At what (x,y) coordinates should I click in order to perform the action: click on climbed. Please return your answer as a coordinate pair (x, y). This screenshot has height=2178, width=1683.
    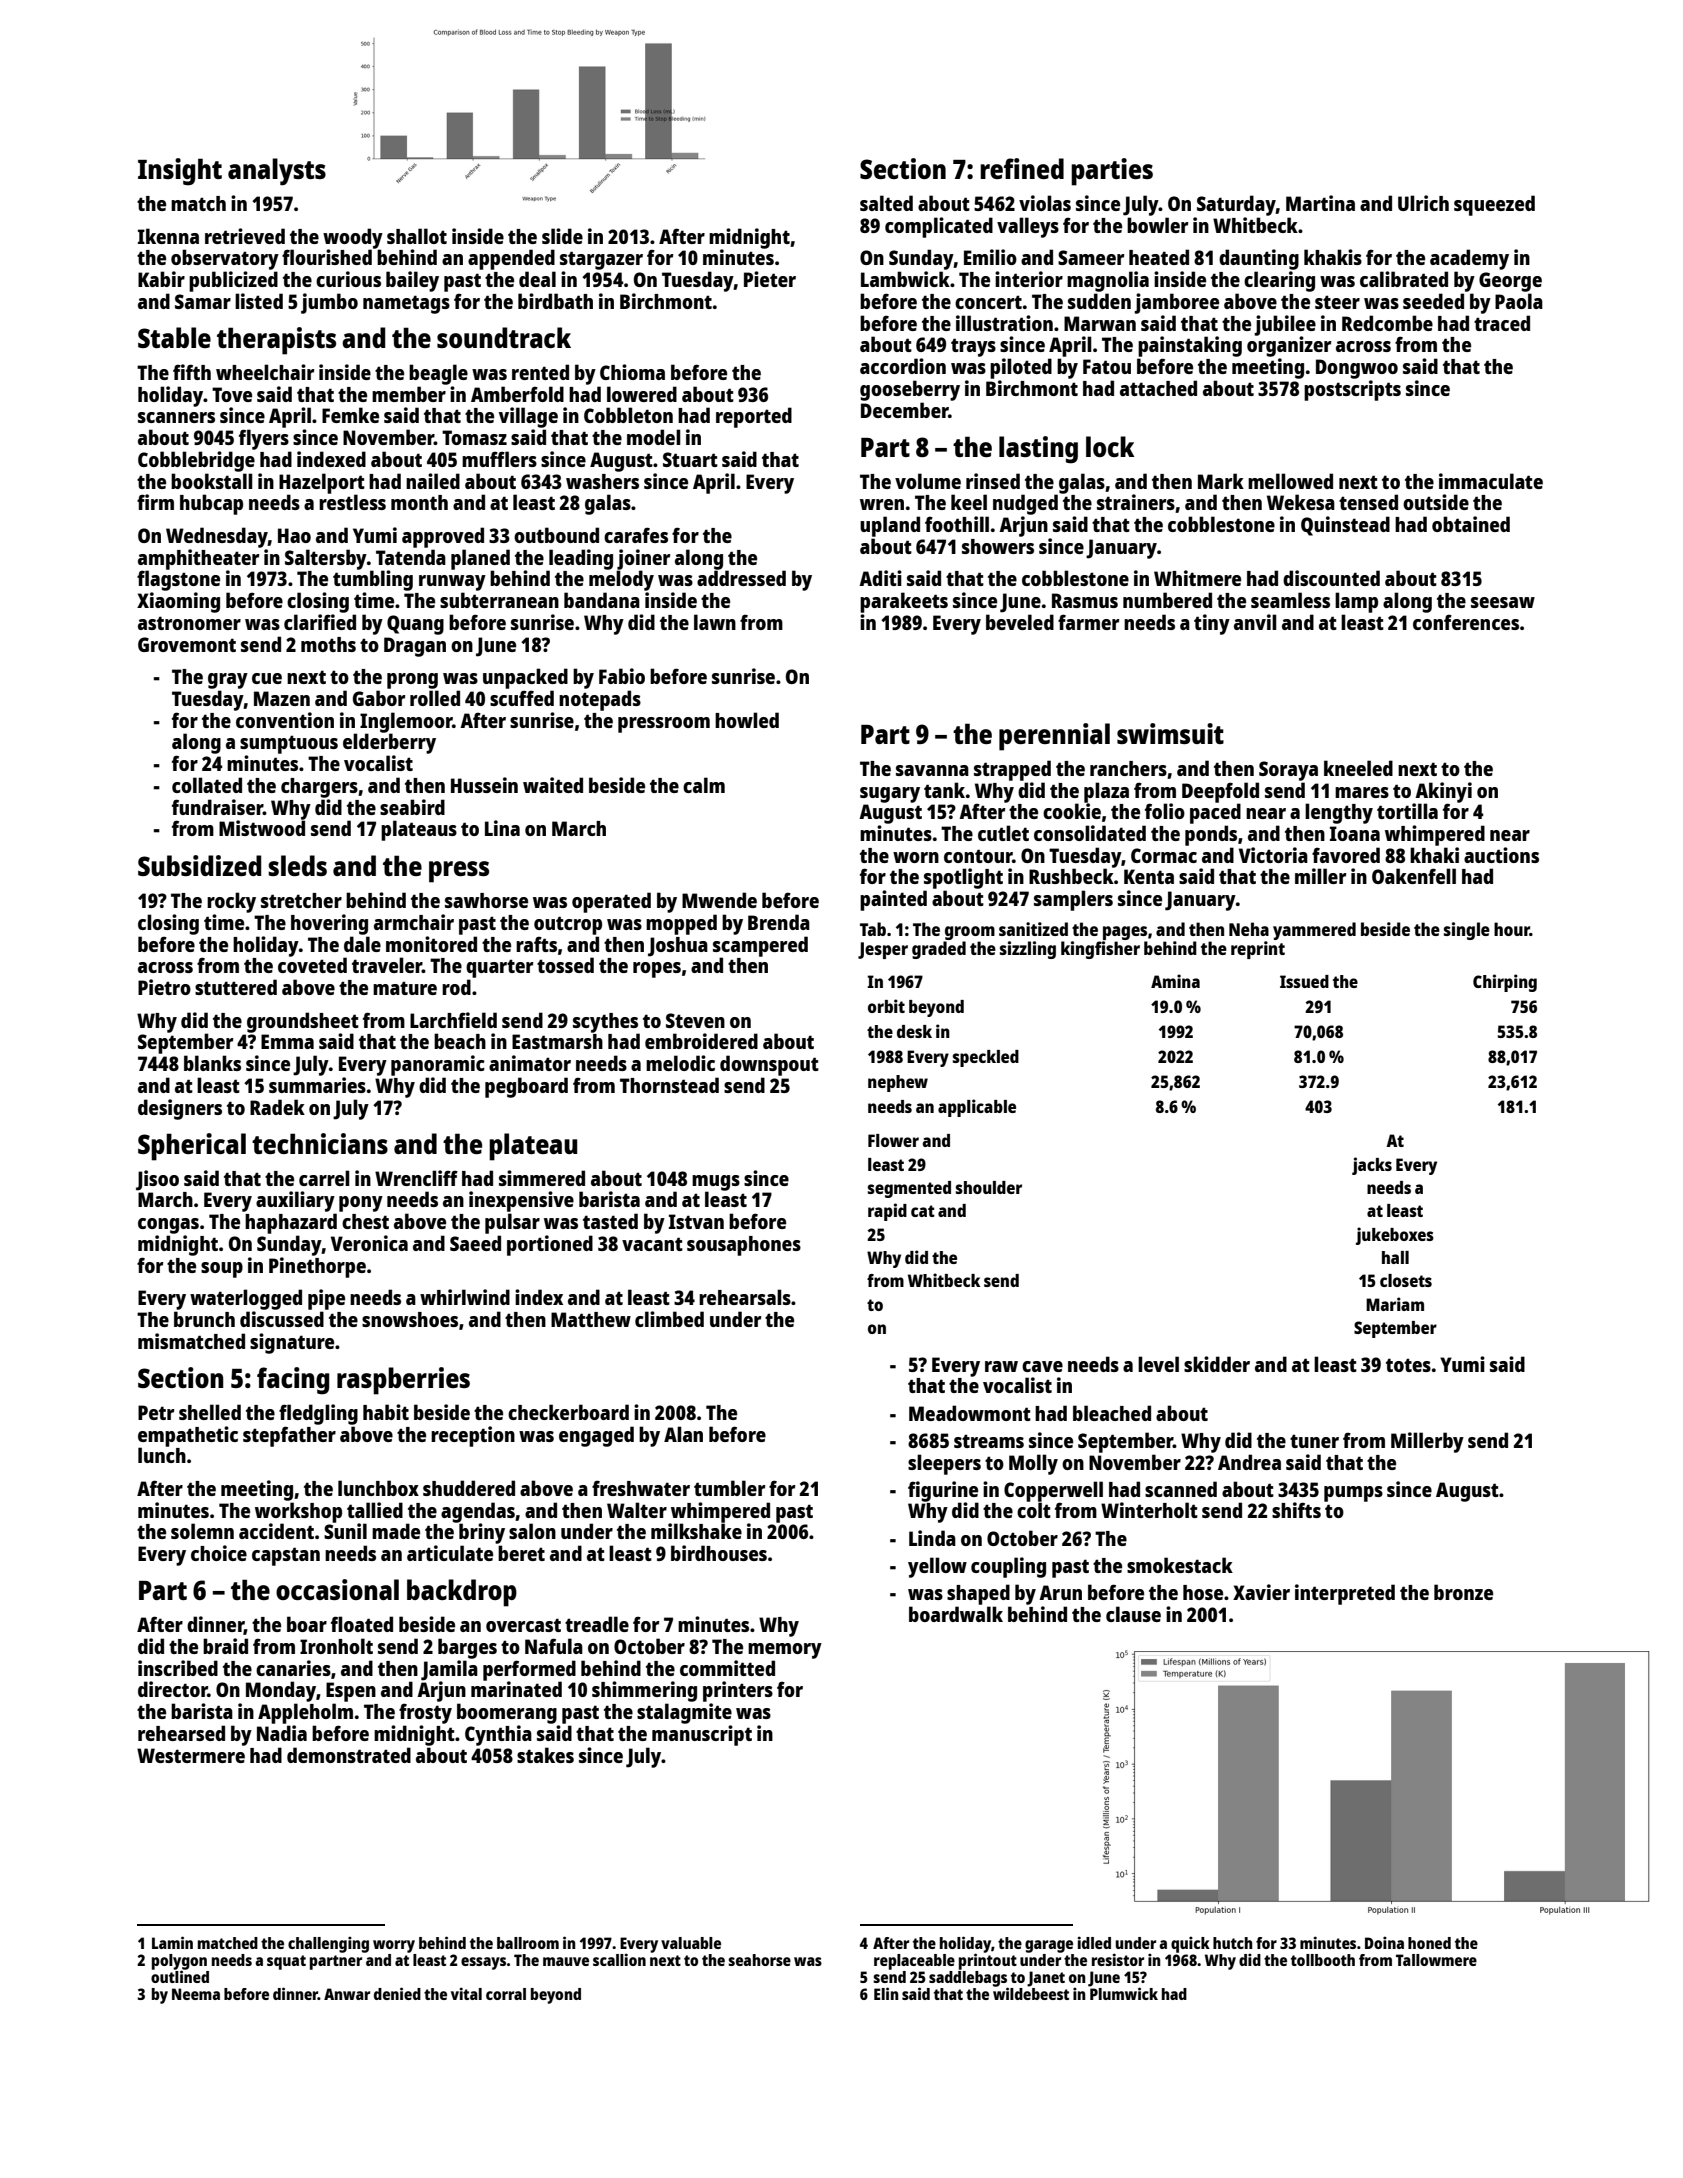
    Looking at the image, I should click on (669, 1319).
